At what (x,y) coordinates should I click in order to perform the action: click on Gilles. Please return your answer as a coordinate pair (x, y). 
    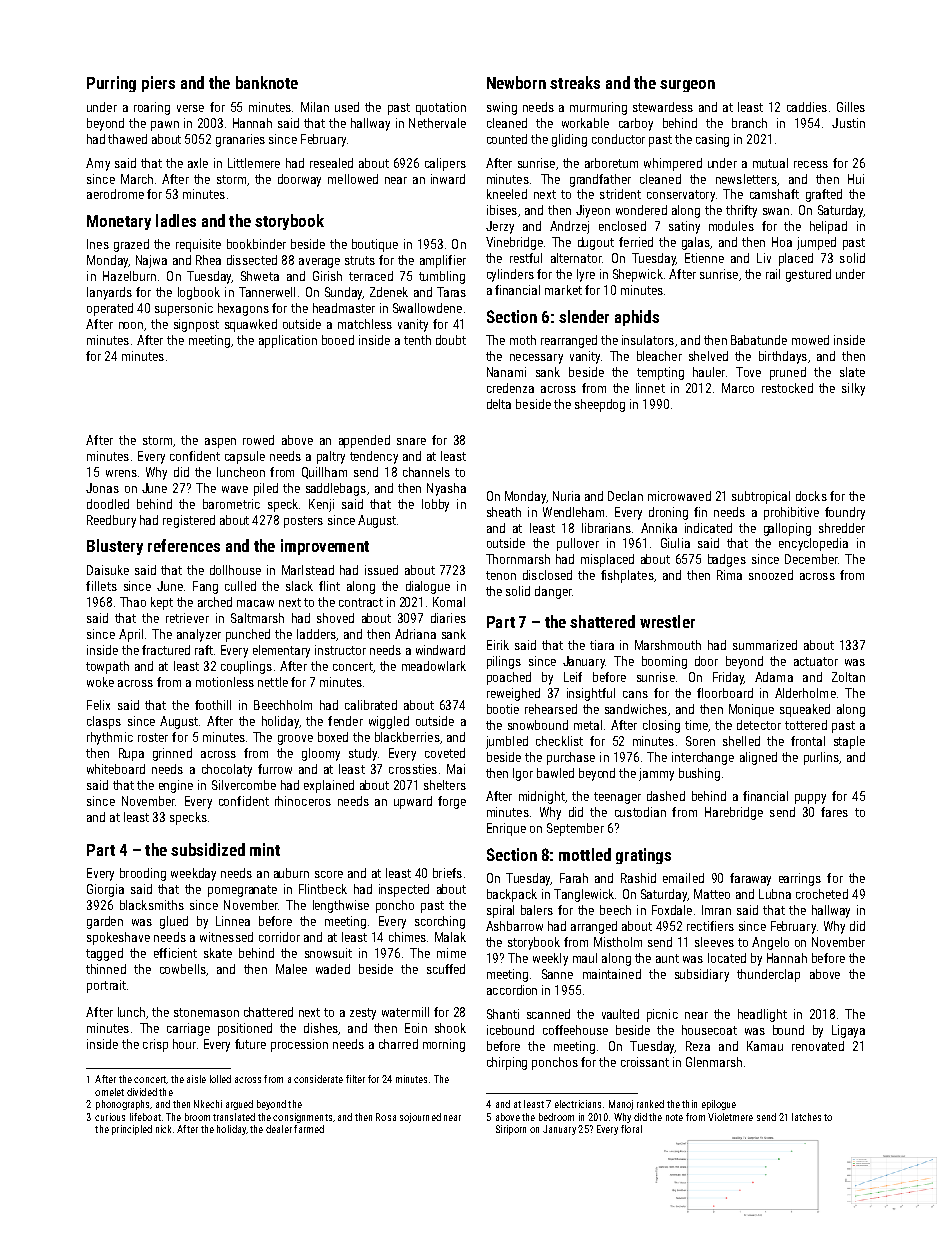
    Looking at the image, I should click on (851, 107).
